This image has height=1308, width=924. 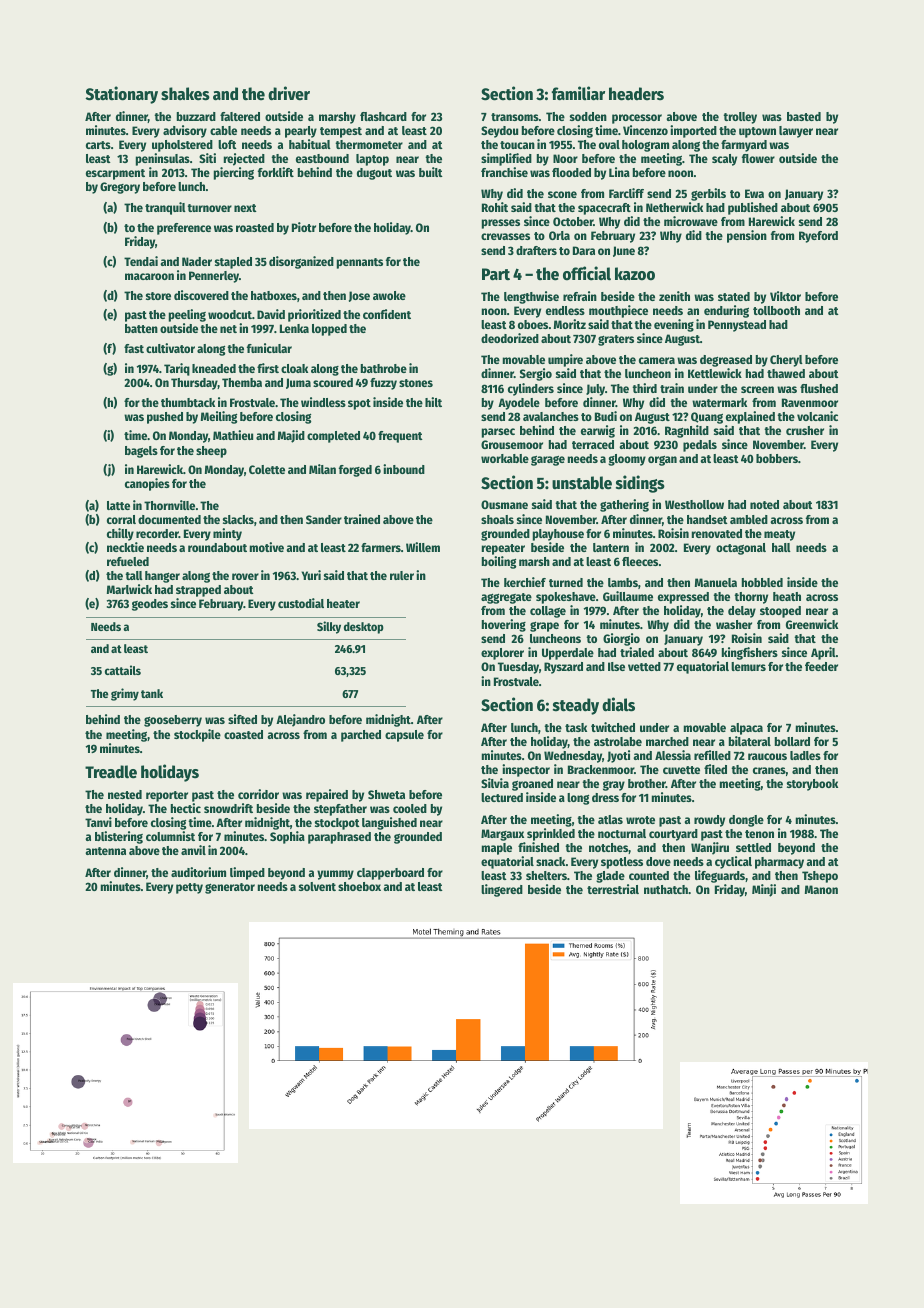 What do you see at coordinates (341, 132) in the image?
I see `tempest` at bounding box center [341, 132].
